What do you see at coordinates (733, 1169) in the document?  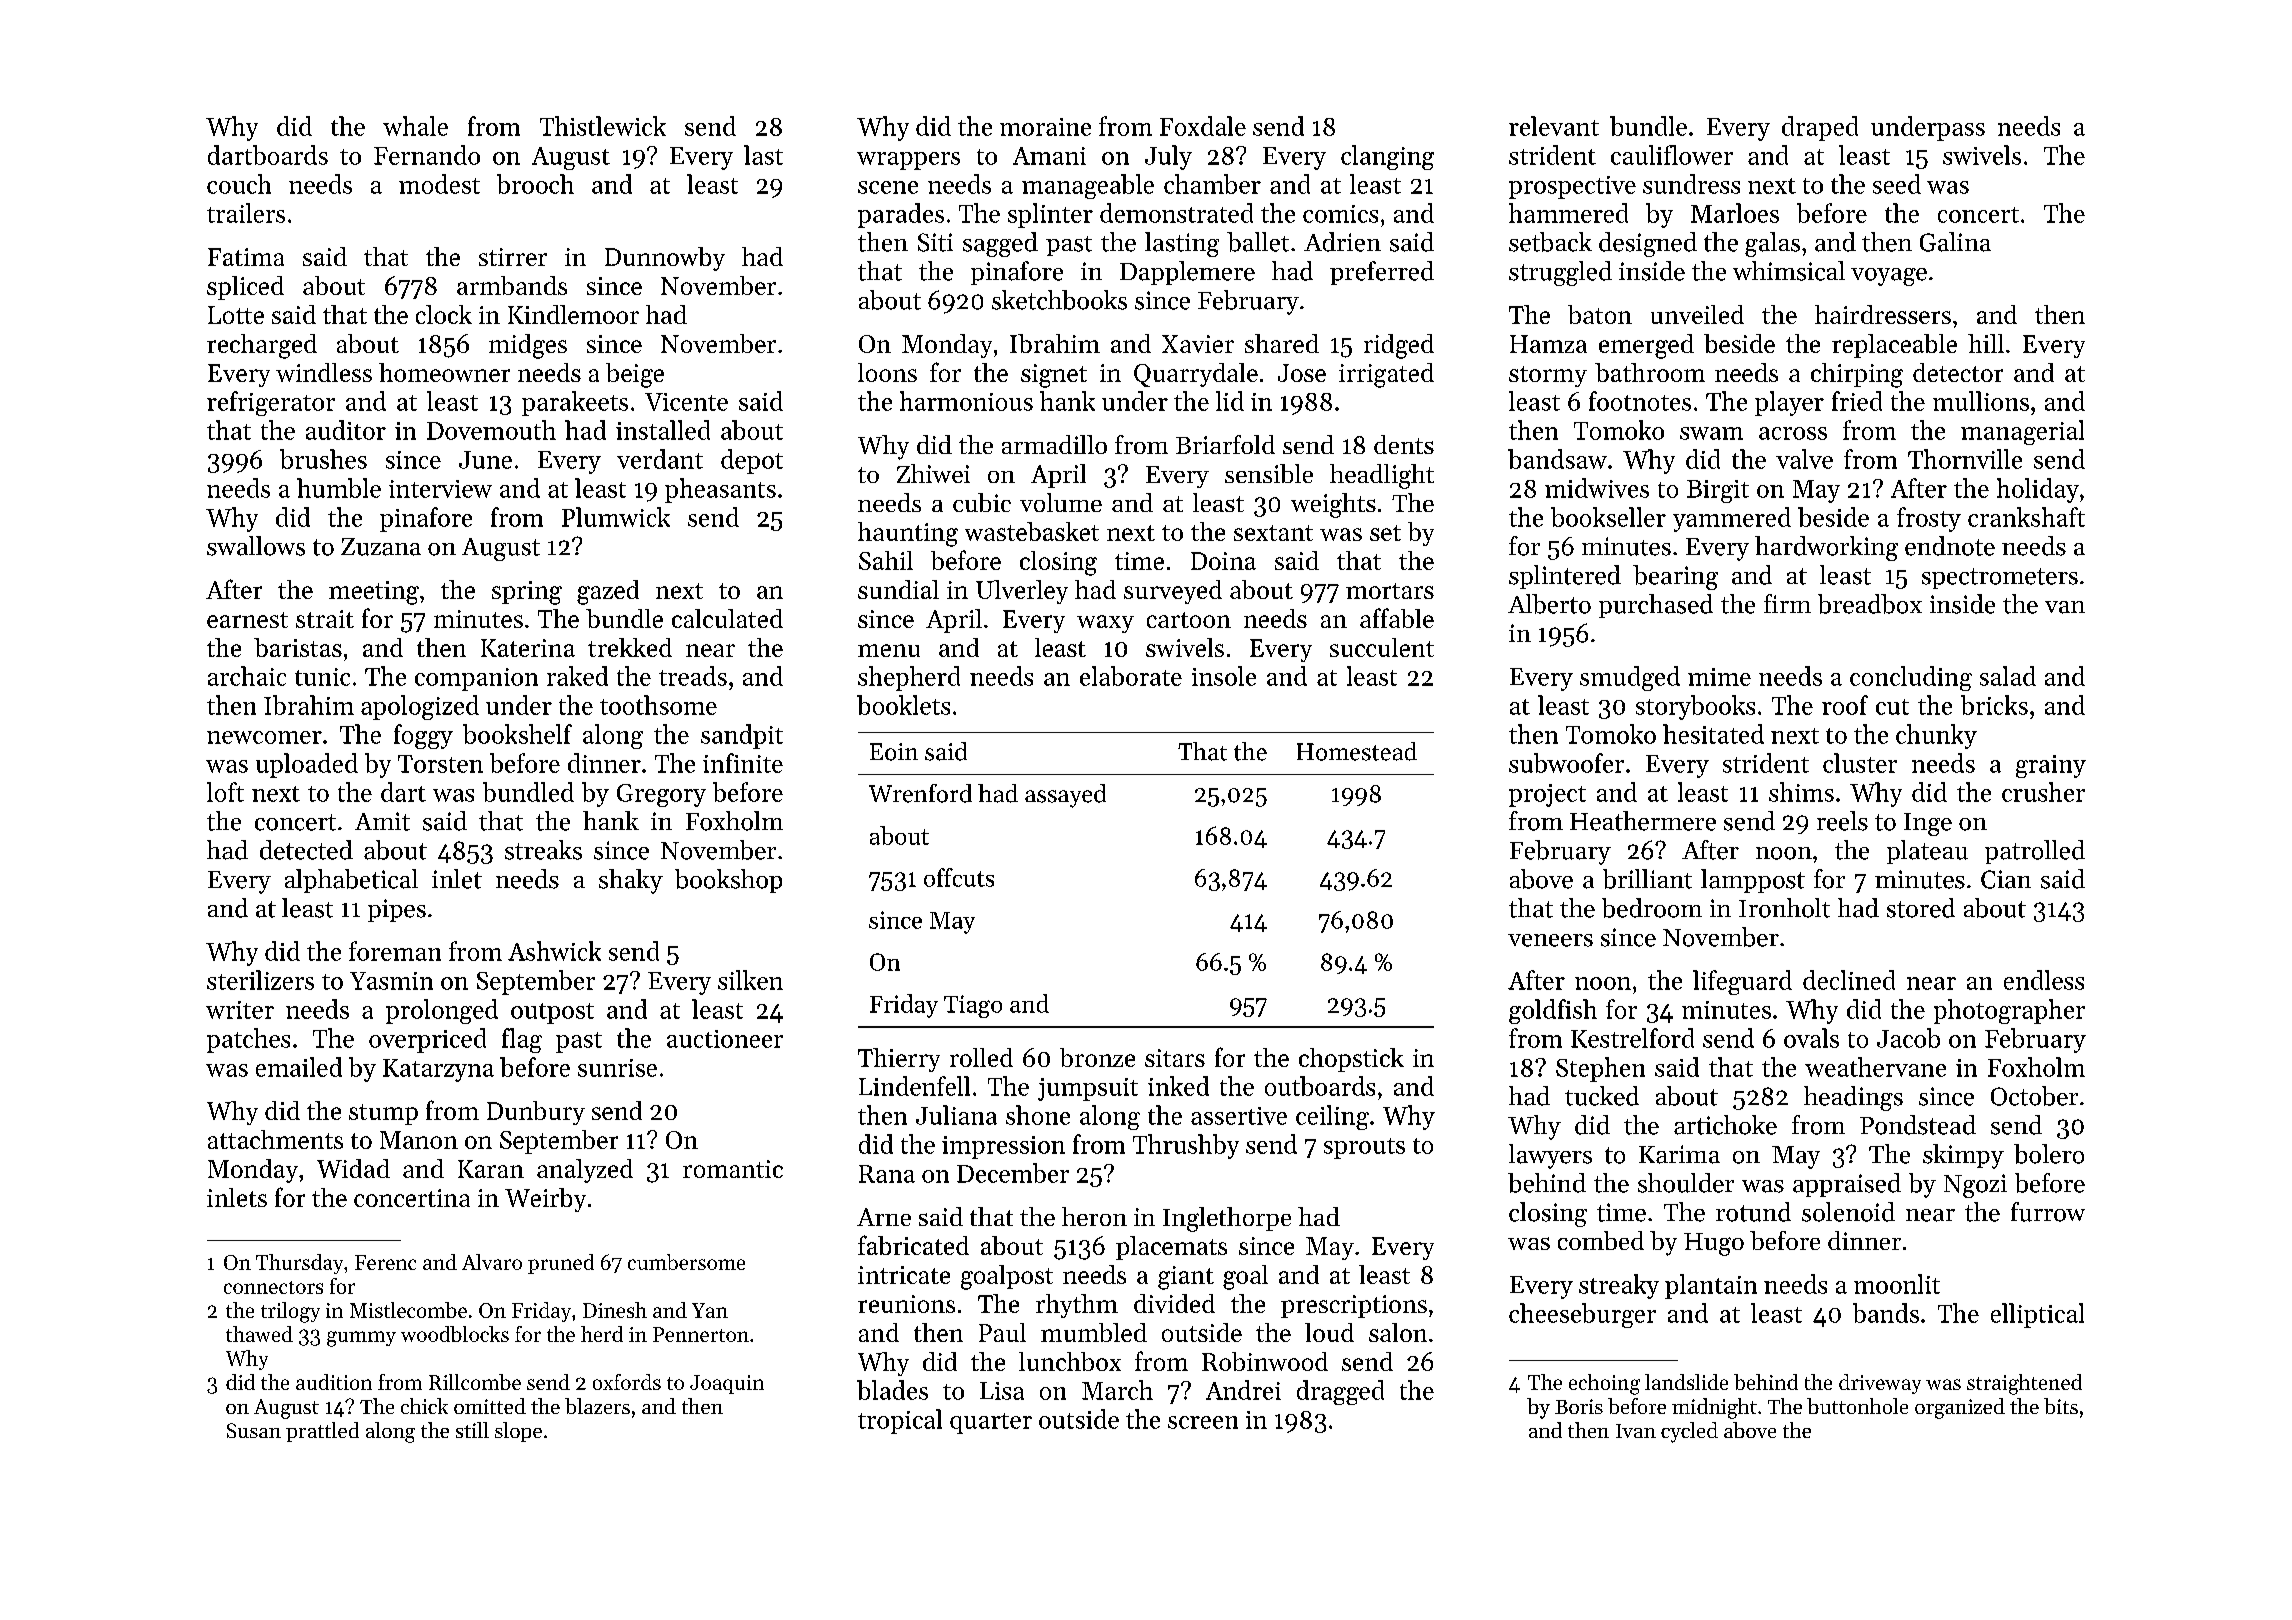 I see `romantic` at bounding box center [733, 1169].
